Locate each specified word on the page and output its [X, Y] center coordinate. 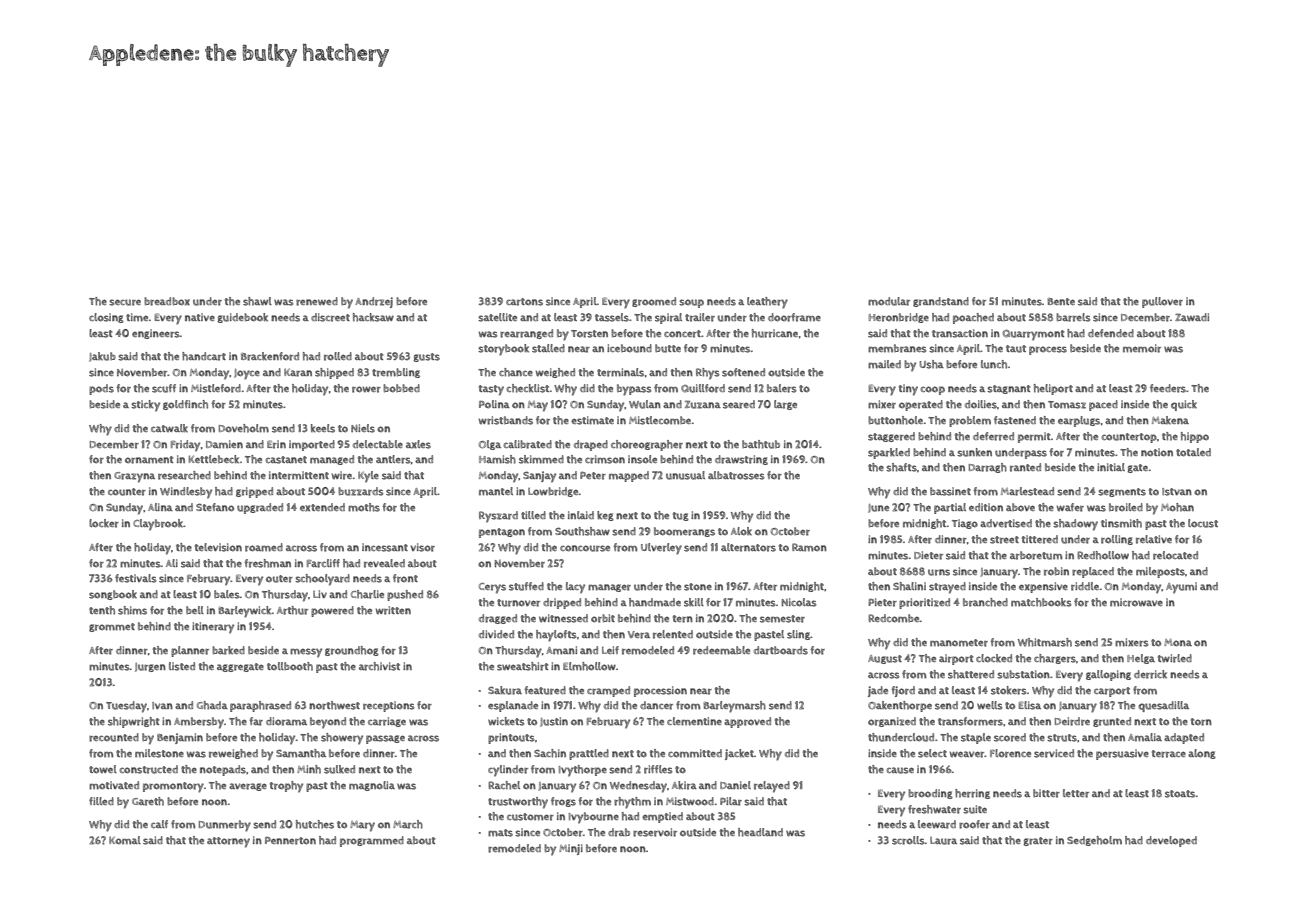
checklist [527, 388]
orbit [603, 618]
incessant [385, 547]
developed [1171, 841]
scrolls [908, 840]
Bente [1061, 301]
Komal [125, 840]
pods [101, 389]
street [1004, 540]
